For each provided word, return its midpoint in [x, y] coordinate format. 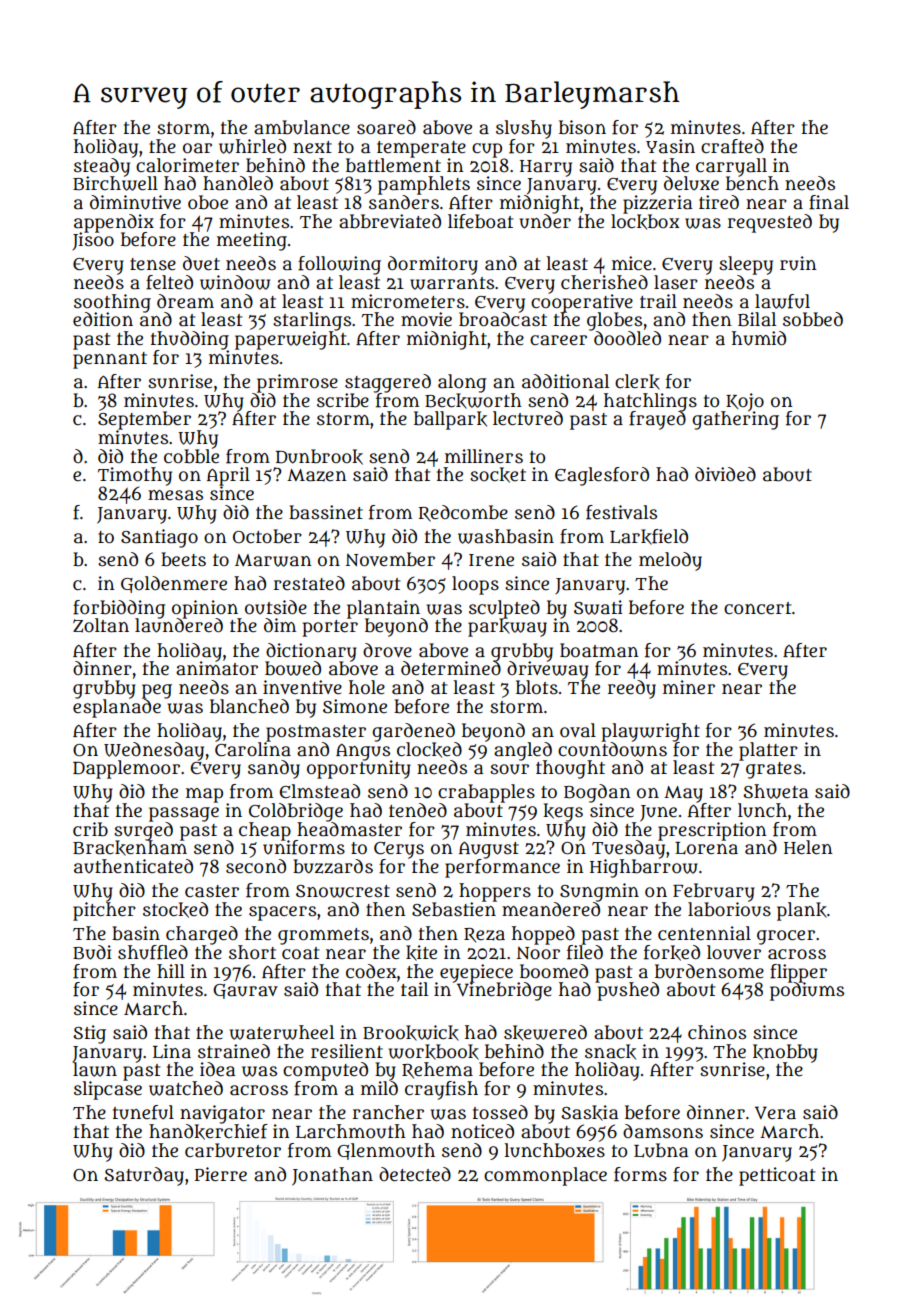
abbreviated [390, 221]
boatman [599, 650]
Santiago [159, 538]
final [829, 202]
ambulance [302, 127]
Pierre [221, 1174]
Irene [491, 560]
